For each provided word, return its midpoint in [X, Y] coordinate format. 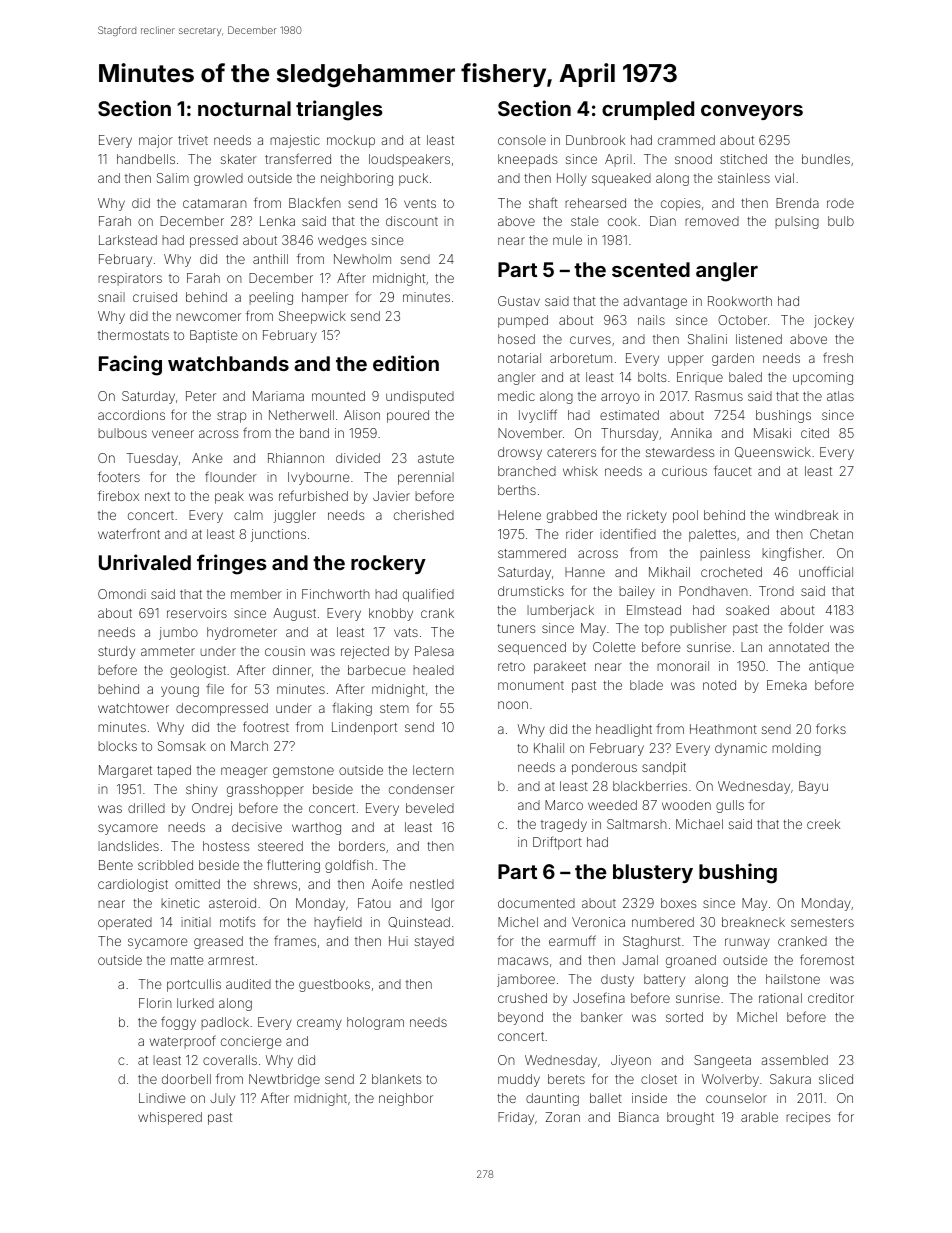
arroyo [620, 398]
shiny [202, 790]
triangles [339, 110]
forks [831, 728]
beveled [430, 808]
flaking [352, 709]
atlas [840, 396]
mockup [351, 141]
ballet [606, 1098]
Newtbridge [284, 1080]
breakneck [753, 922]
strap [231, 417]
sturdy [116, 652]
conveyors [752, 112]
